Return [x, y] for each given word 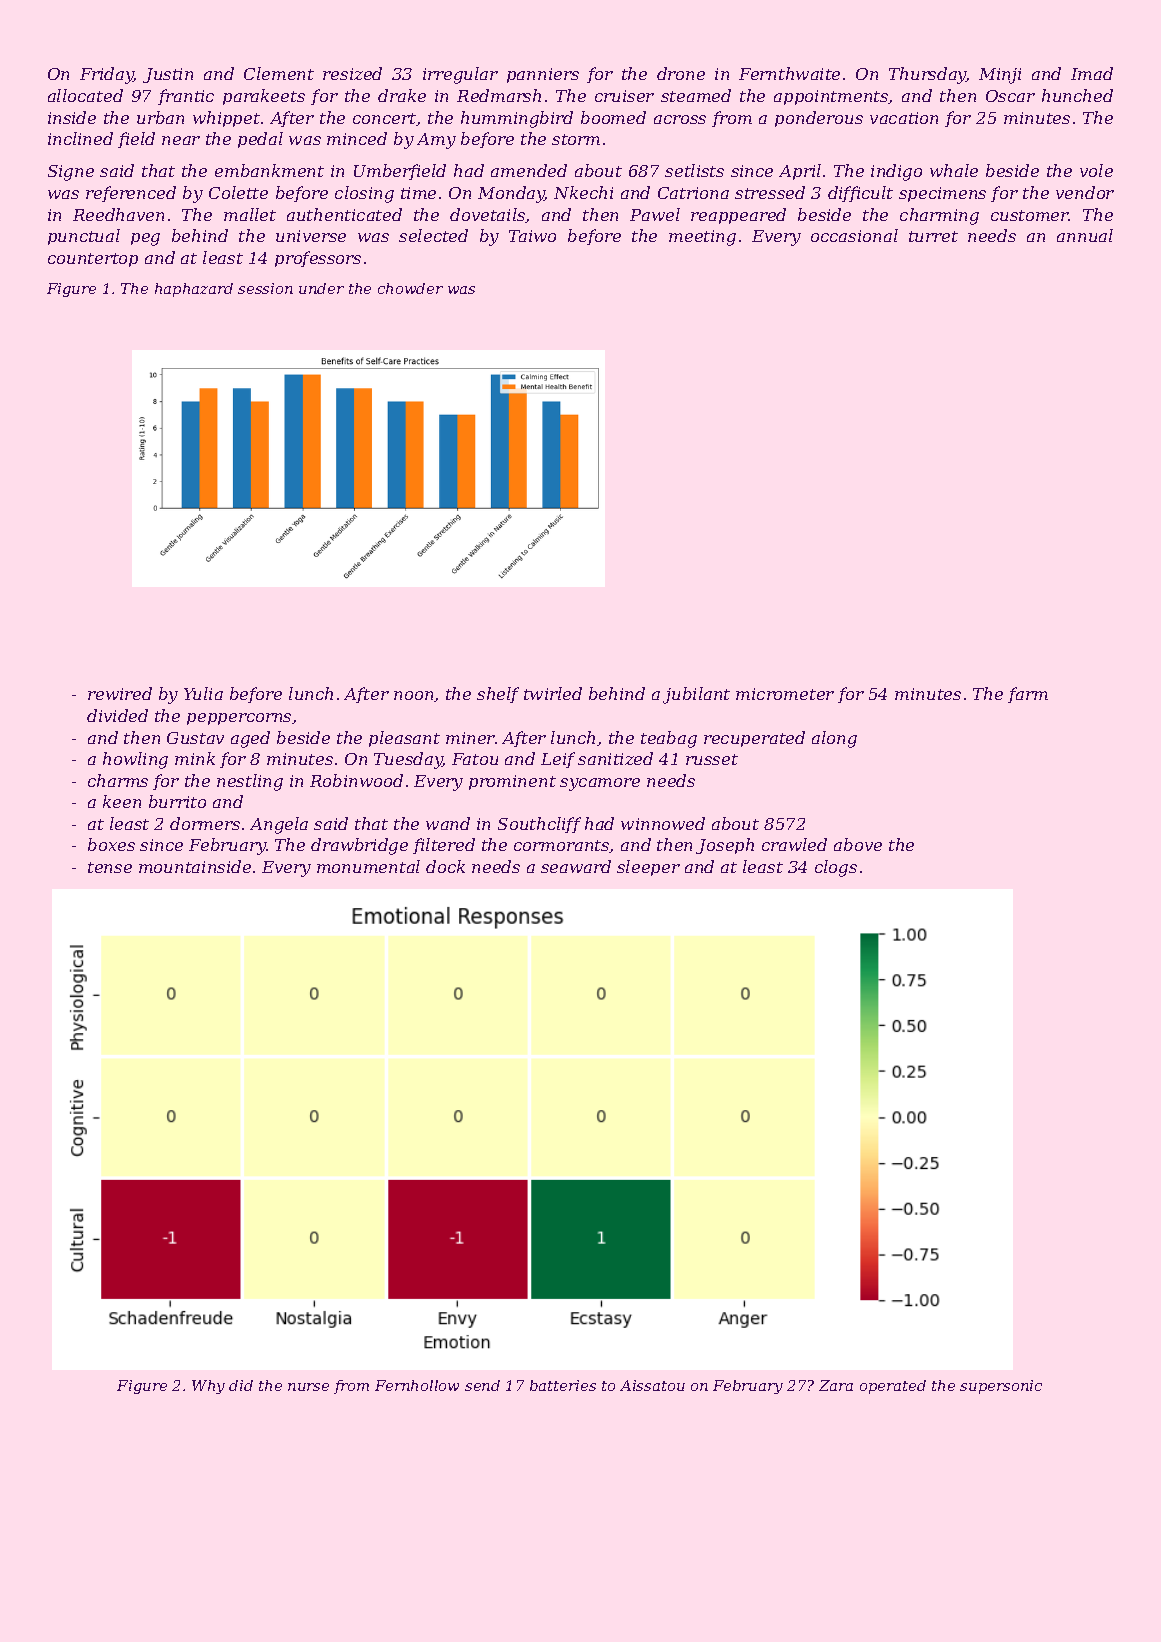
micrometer [785, 694]
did [241, 1385]
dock [445, 866]
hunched [1077, 95]
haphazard [194, 290]
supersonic [1001, 1387]
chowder [410, 288]
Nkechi [583, 192]
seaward [576, 866]
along [834, 739]
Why [208, 1387]
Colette [238, 192]
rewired [120, 693]
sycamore [600, 784]
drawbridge [359, 846]
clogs [836, 868]
